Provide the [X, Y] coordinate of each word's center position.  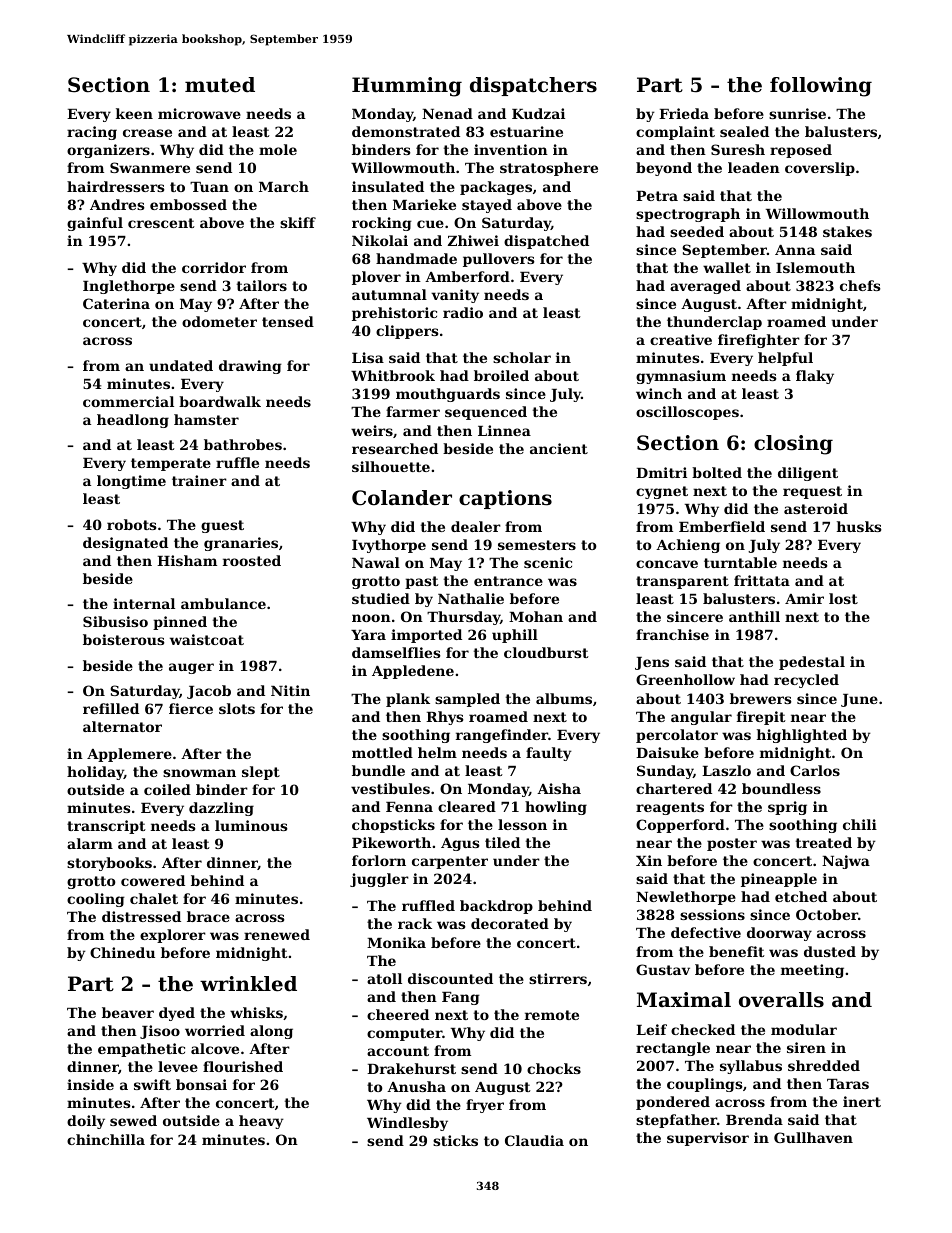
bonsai [201, 1084]
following [821, 87]
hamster [206, 419]
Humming [407, 87]
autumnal [389, 294]
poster [732, 844]
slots [237, 708]
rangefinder [502, 736]
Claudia [534, 1140]
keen [134, 113]
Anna [795, 250]
